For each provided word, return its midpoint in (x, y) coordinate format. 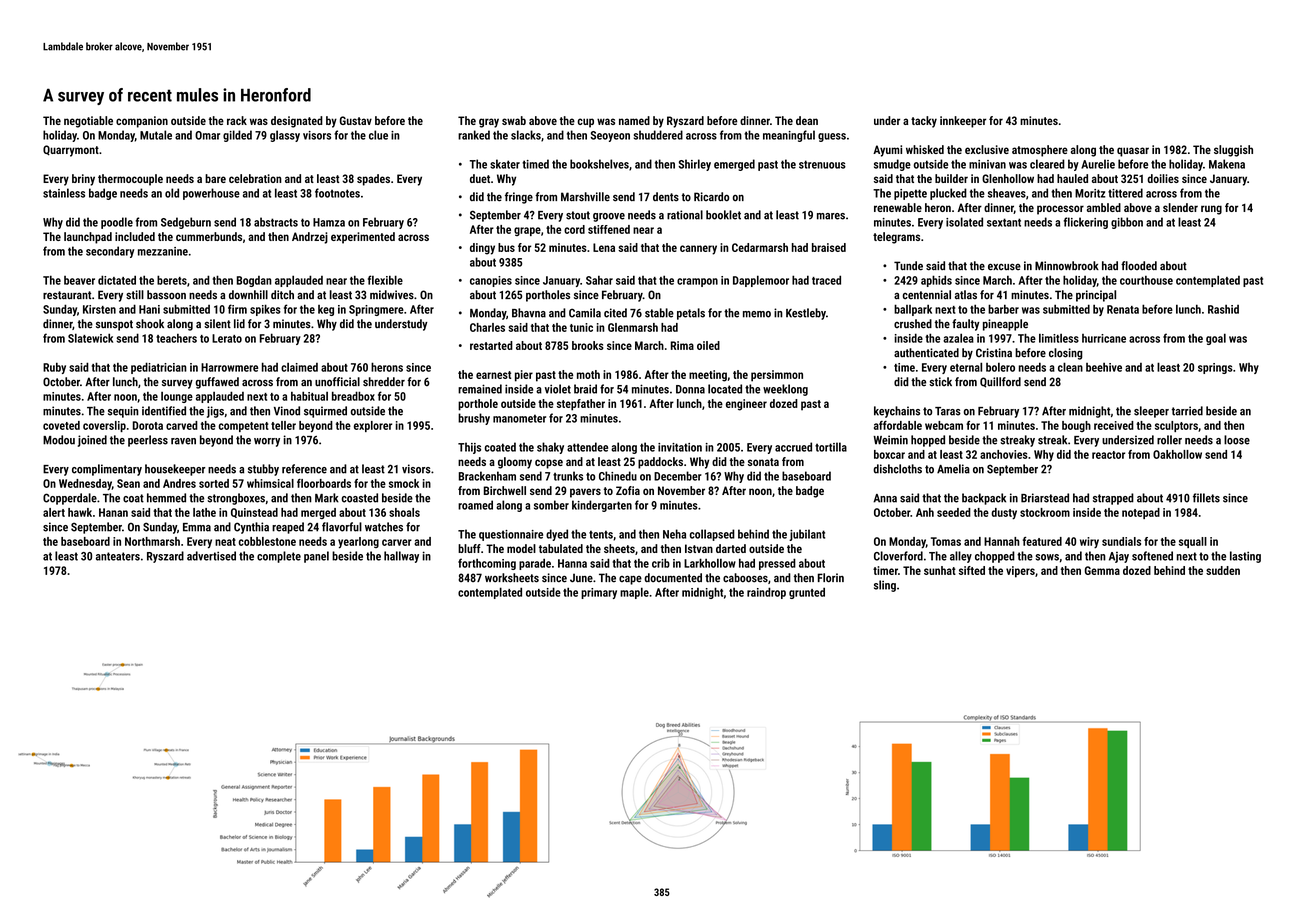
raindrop (766, 593)
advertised (211, 556)
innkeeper (963, 122)
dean (807, 120)
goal (1216, 339)
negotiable (88, 122)
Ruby (54, 368)
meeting (708, 376)
